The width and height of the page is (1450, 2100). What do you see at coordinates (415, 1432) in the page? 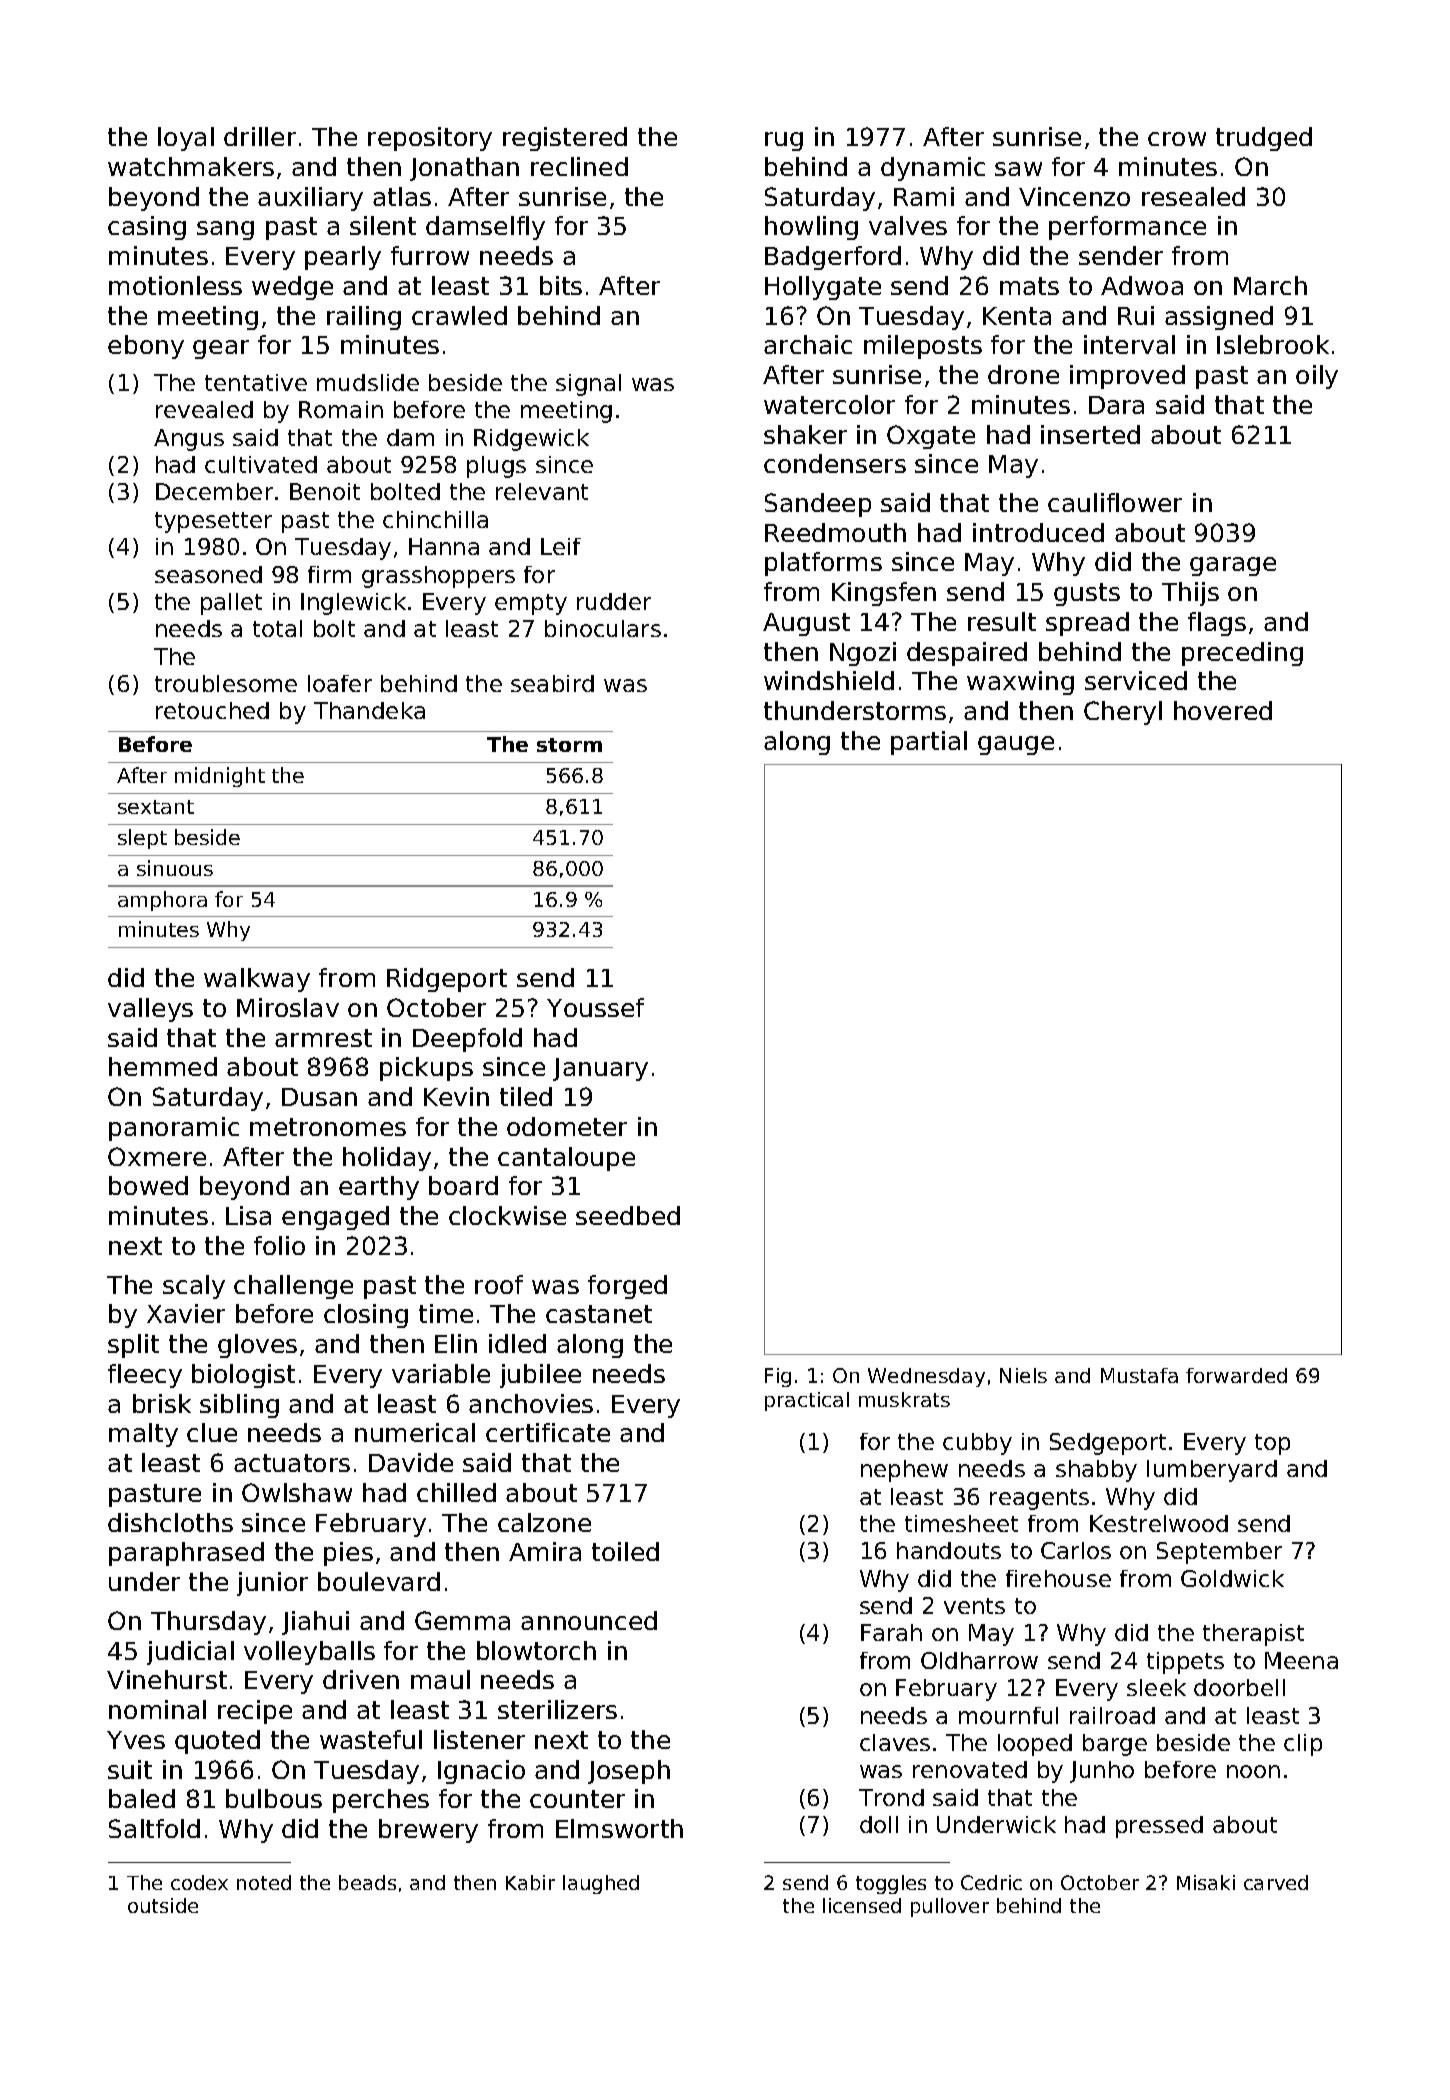
I see `numerical` at bounding box center [415, 1432].
